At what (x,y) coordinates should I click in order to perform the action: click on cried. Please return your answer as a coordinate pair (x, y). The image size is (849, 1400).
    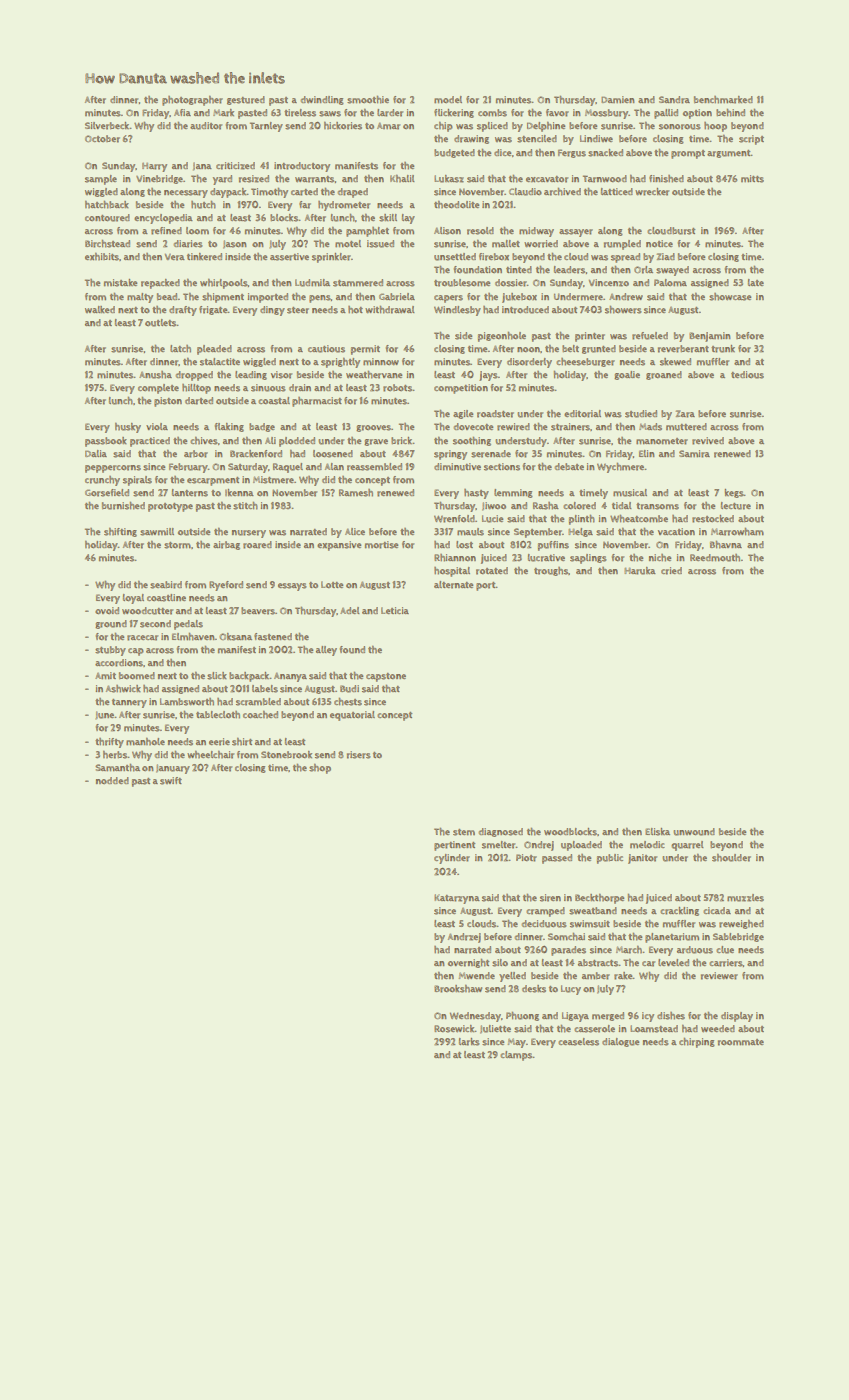
    Looking at the image, I should click on (671, 571).
